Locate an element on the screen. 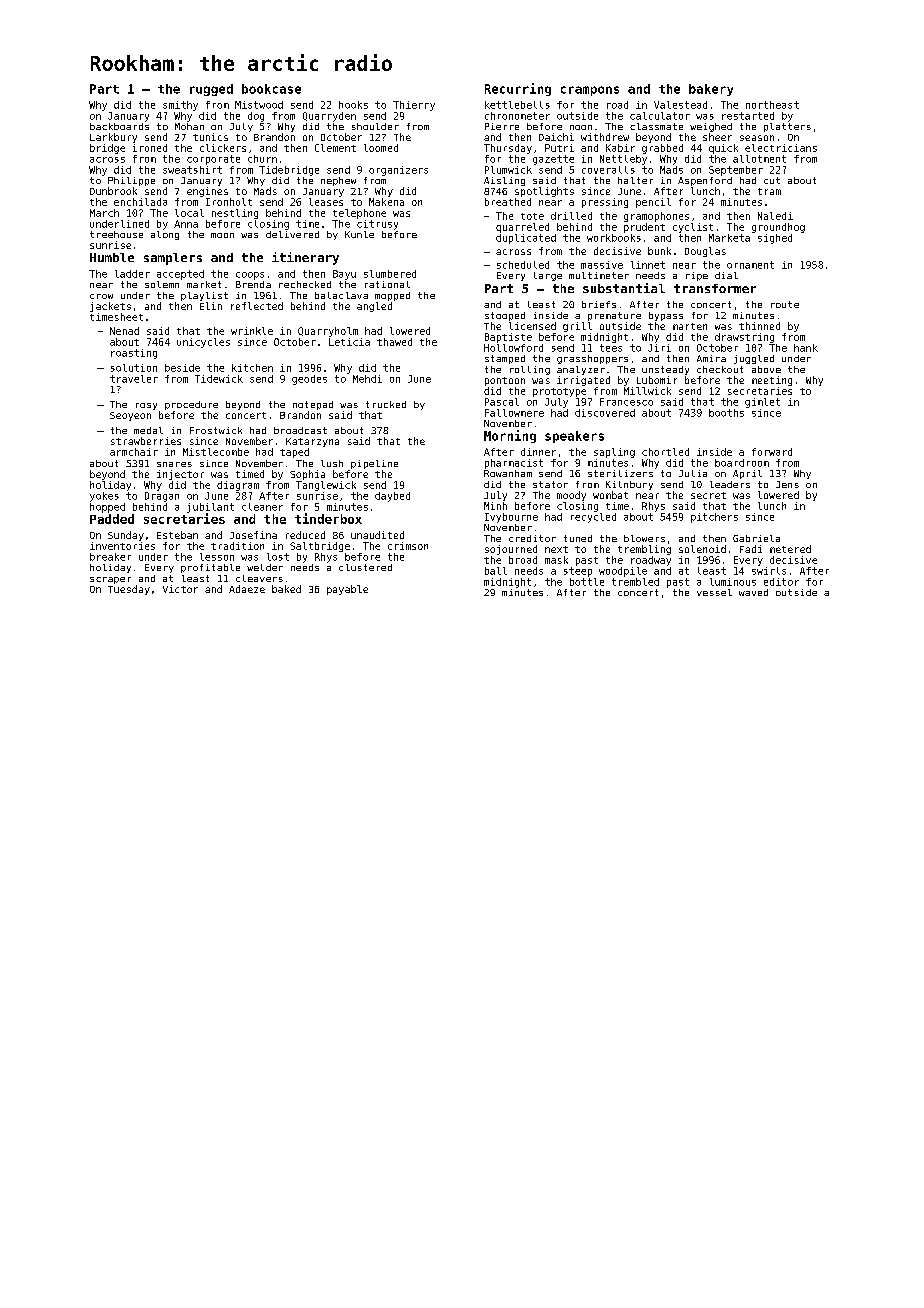  baked is located at coordinates (286, 589).
